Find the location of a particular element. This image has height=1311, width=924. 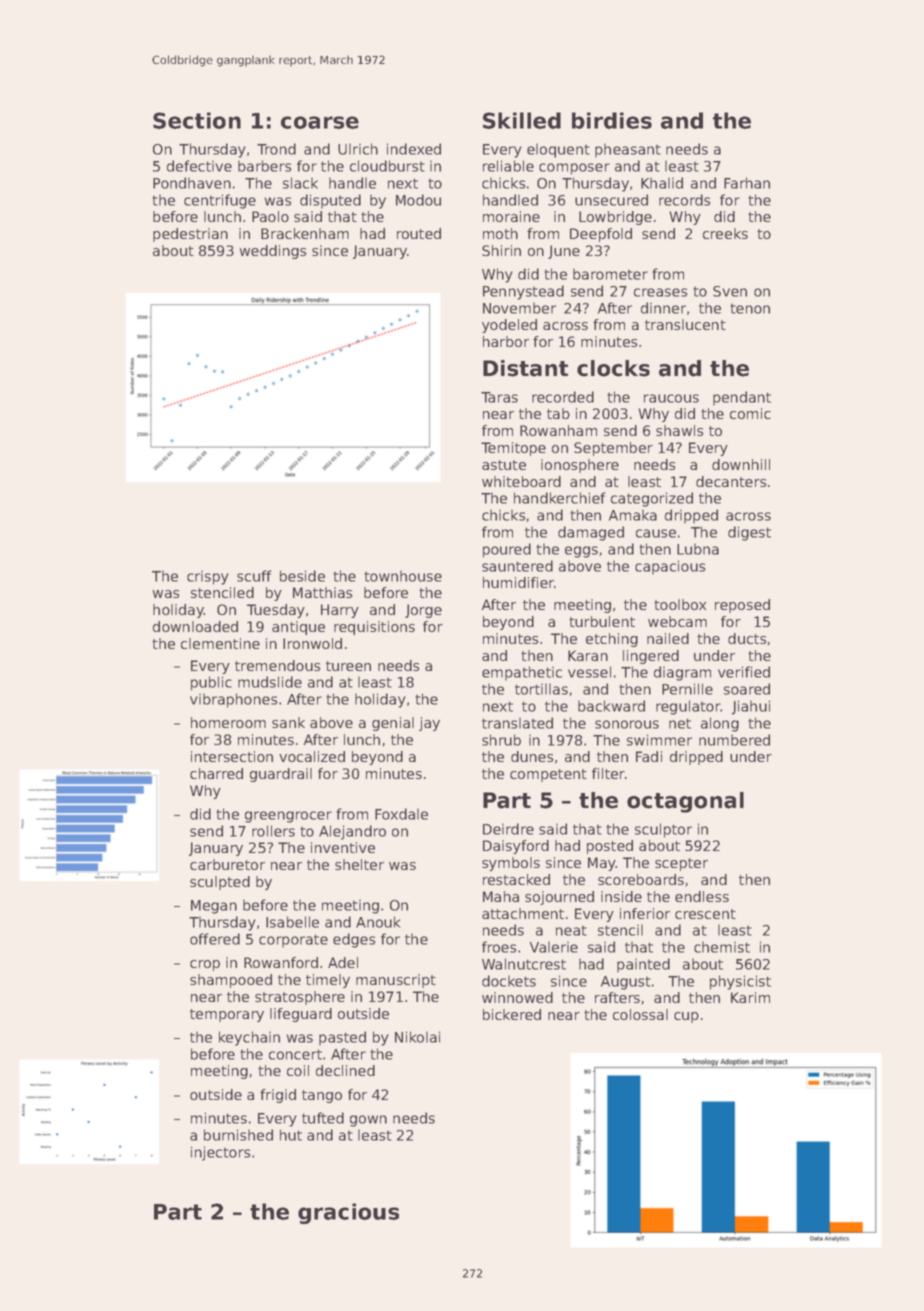

Nikolai is located at coordinates (417, 1037).
